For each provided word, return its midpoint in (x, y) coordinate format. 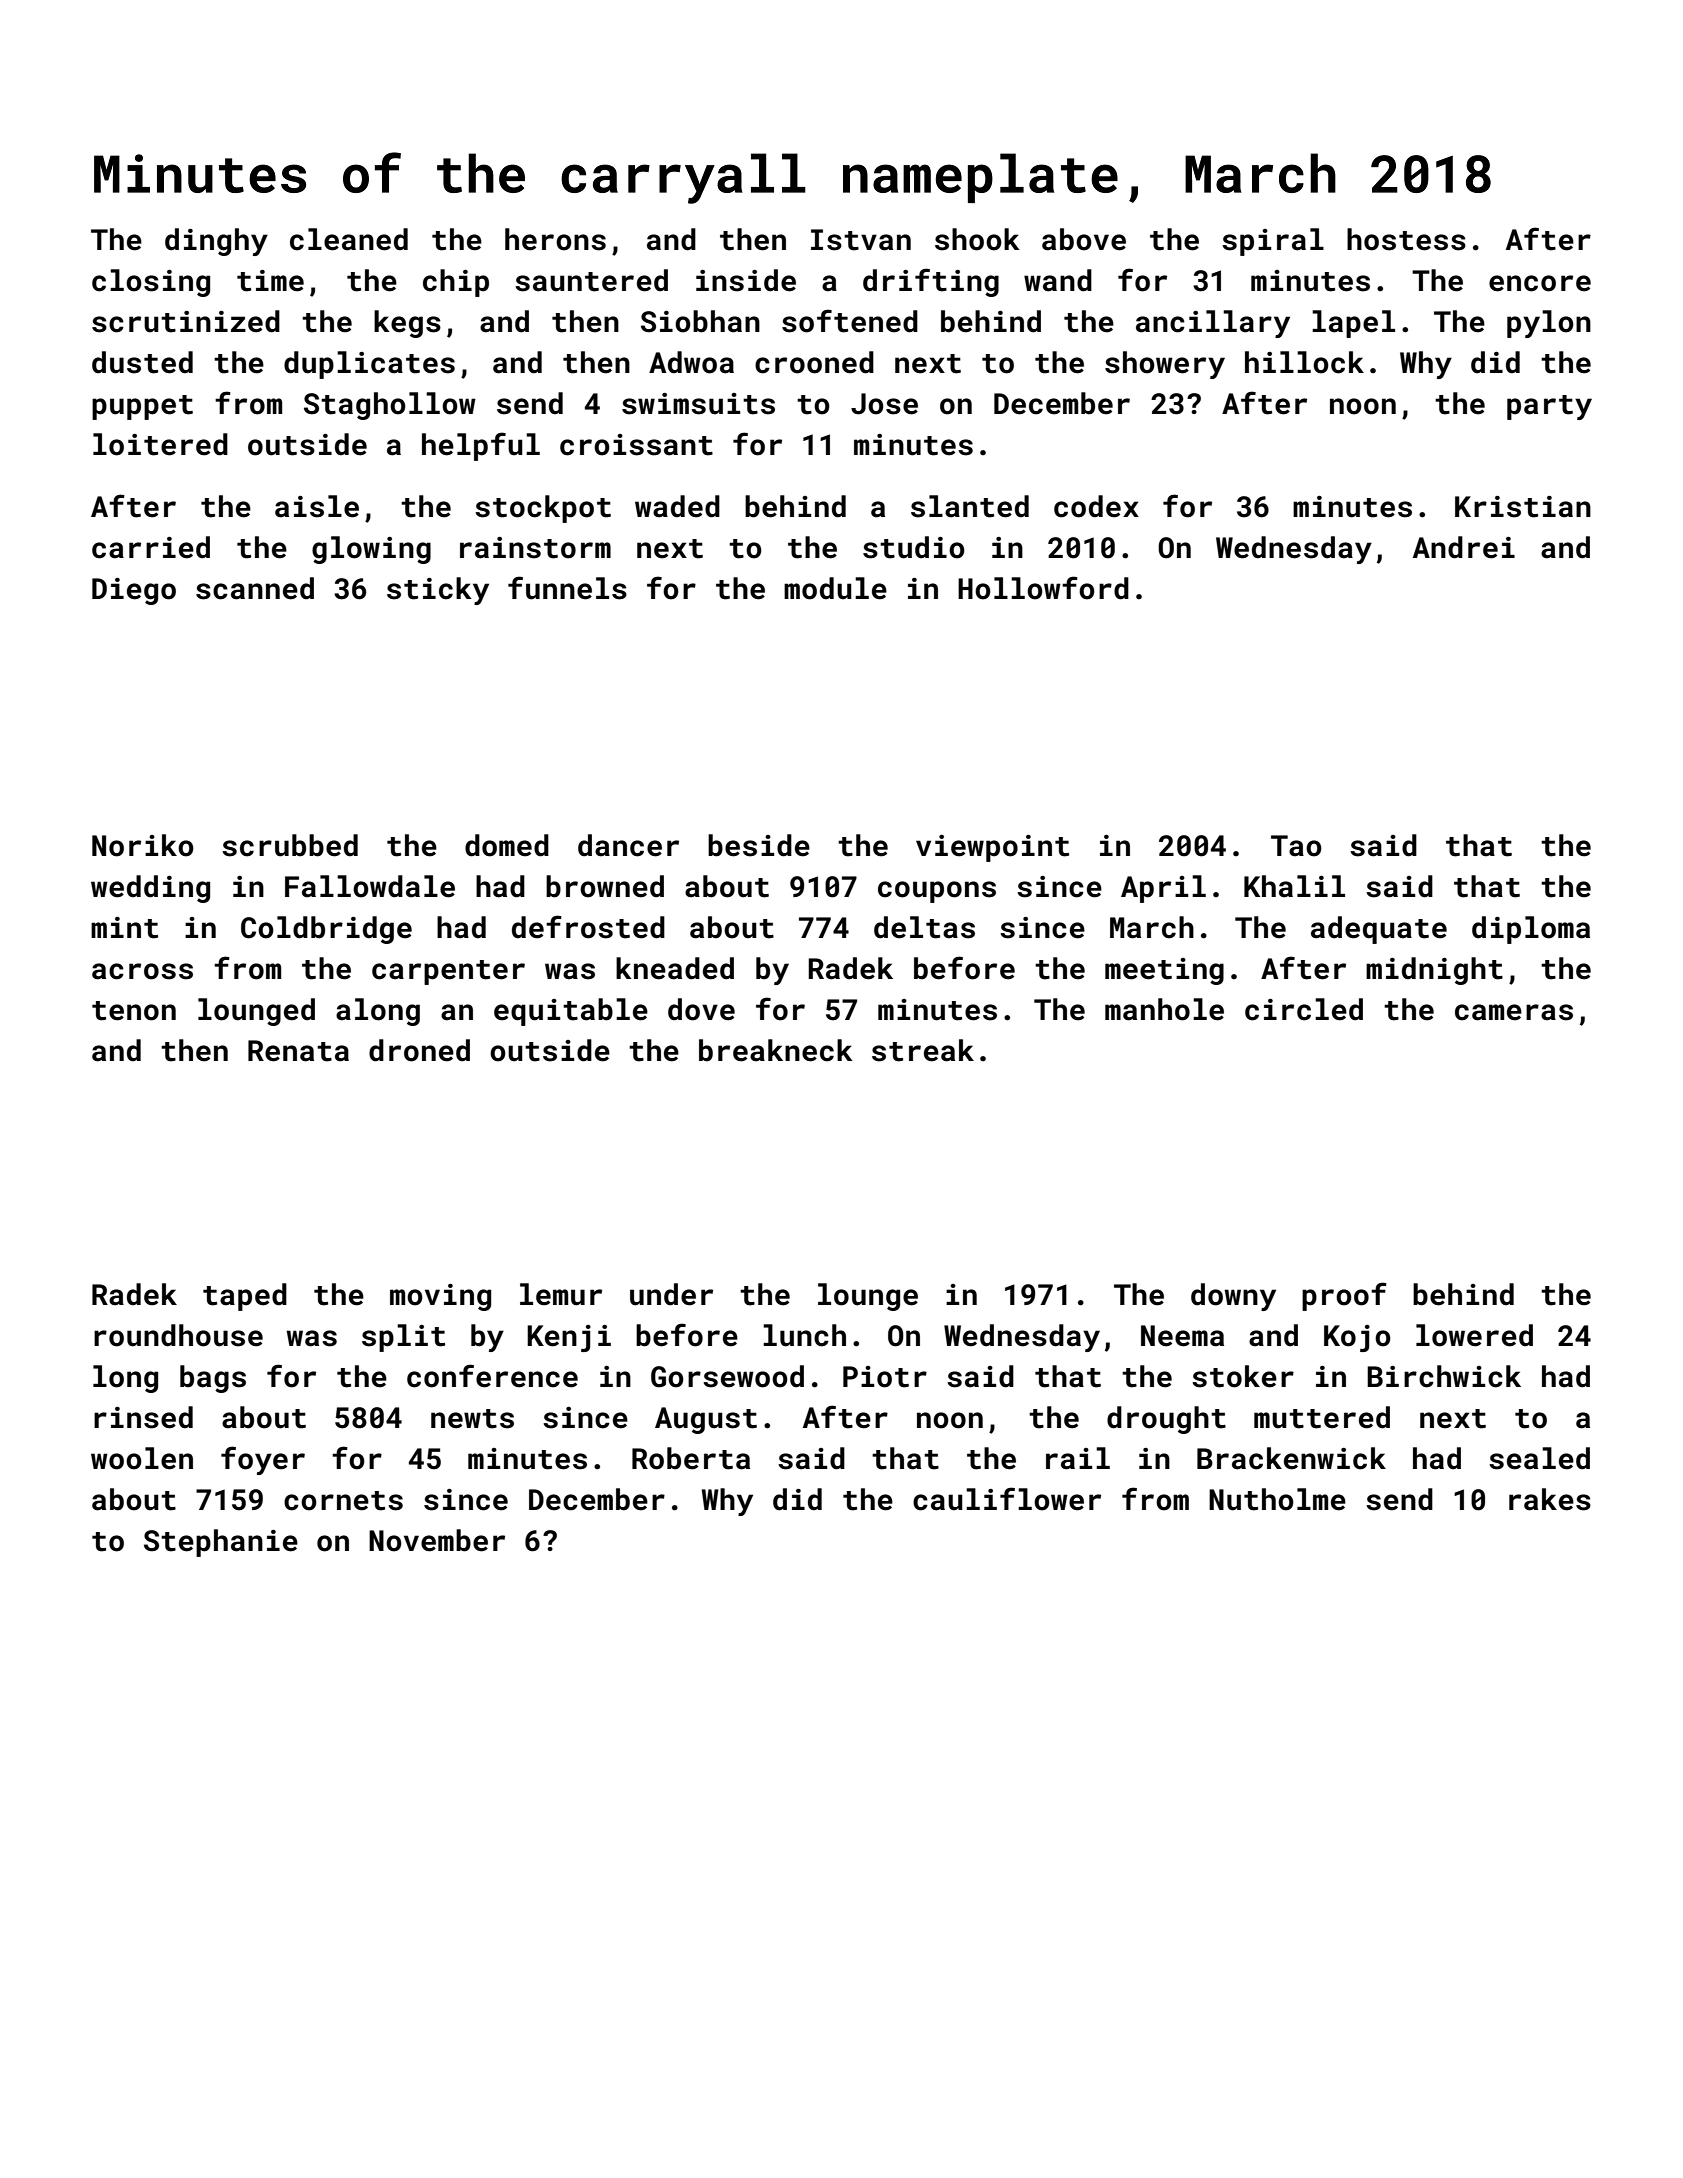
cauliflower (1007, 1499)
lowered (1474, 1335)
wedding (150, 889)
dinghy (216, 242)
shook (977, 239)
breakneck (776, 1050)
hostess (1406, 239)
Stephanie (221, 1543)
